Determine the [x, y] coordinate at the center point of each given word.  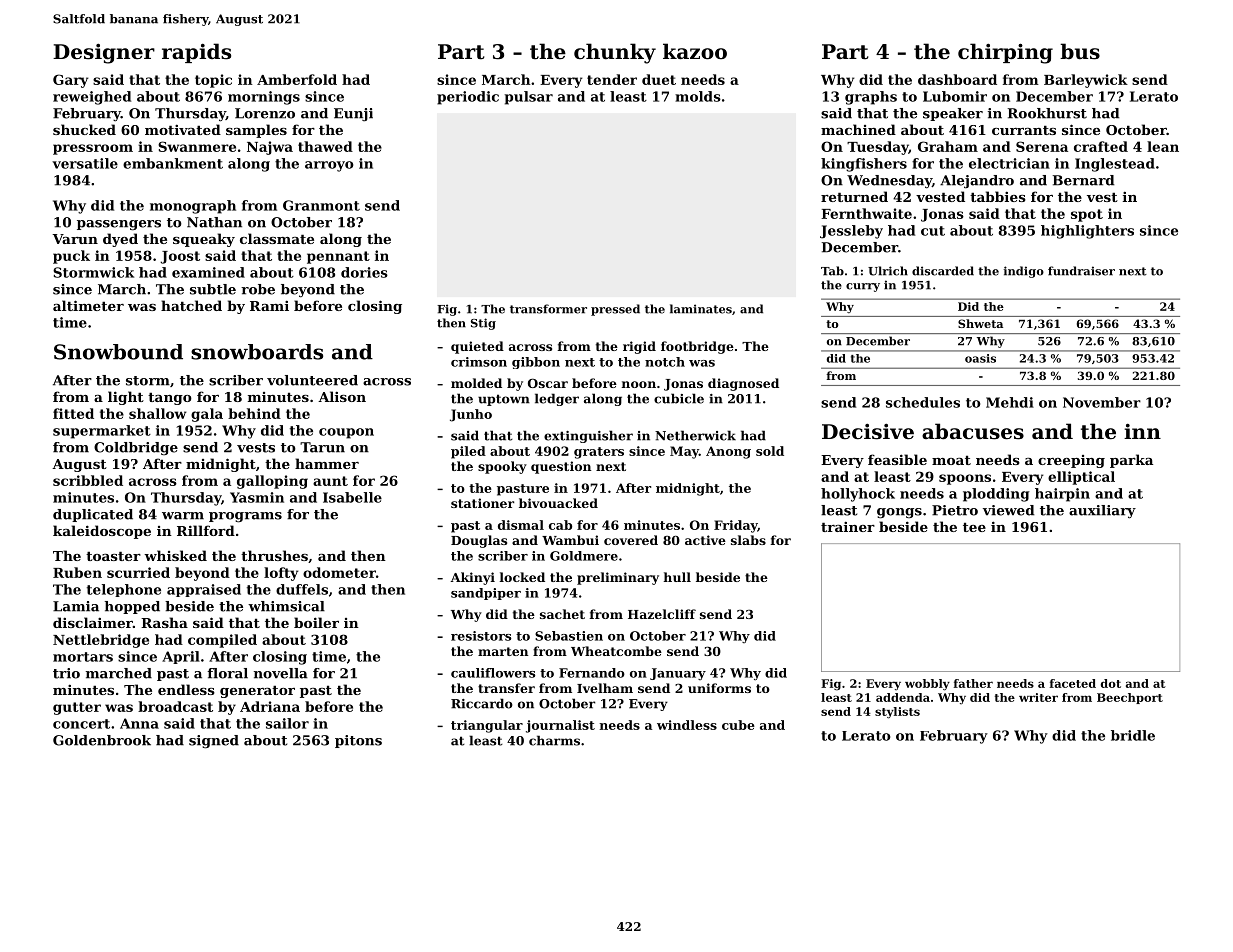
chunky [615, 53]
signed [214, 742]
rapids [196, 53]
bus [1080, 51]
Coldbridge [136, 448]
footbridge [697, 347]
